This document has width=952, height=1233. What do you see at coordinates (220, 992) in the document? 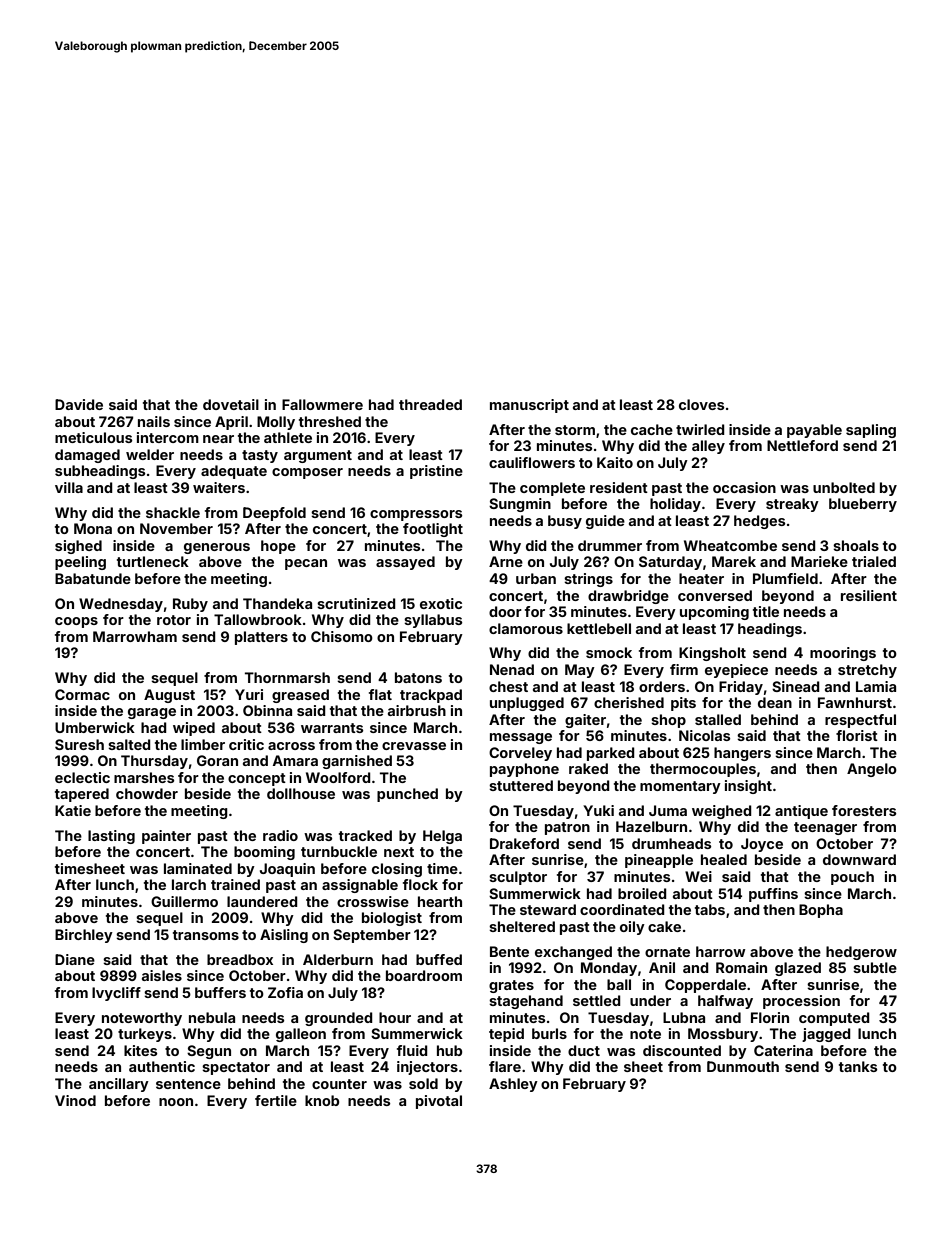
I see `buffers` at bounding box center [220, 992].
